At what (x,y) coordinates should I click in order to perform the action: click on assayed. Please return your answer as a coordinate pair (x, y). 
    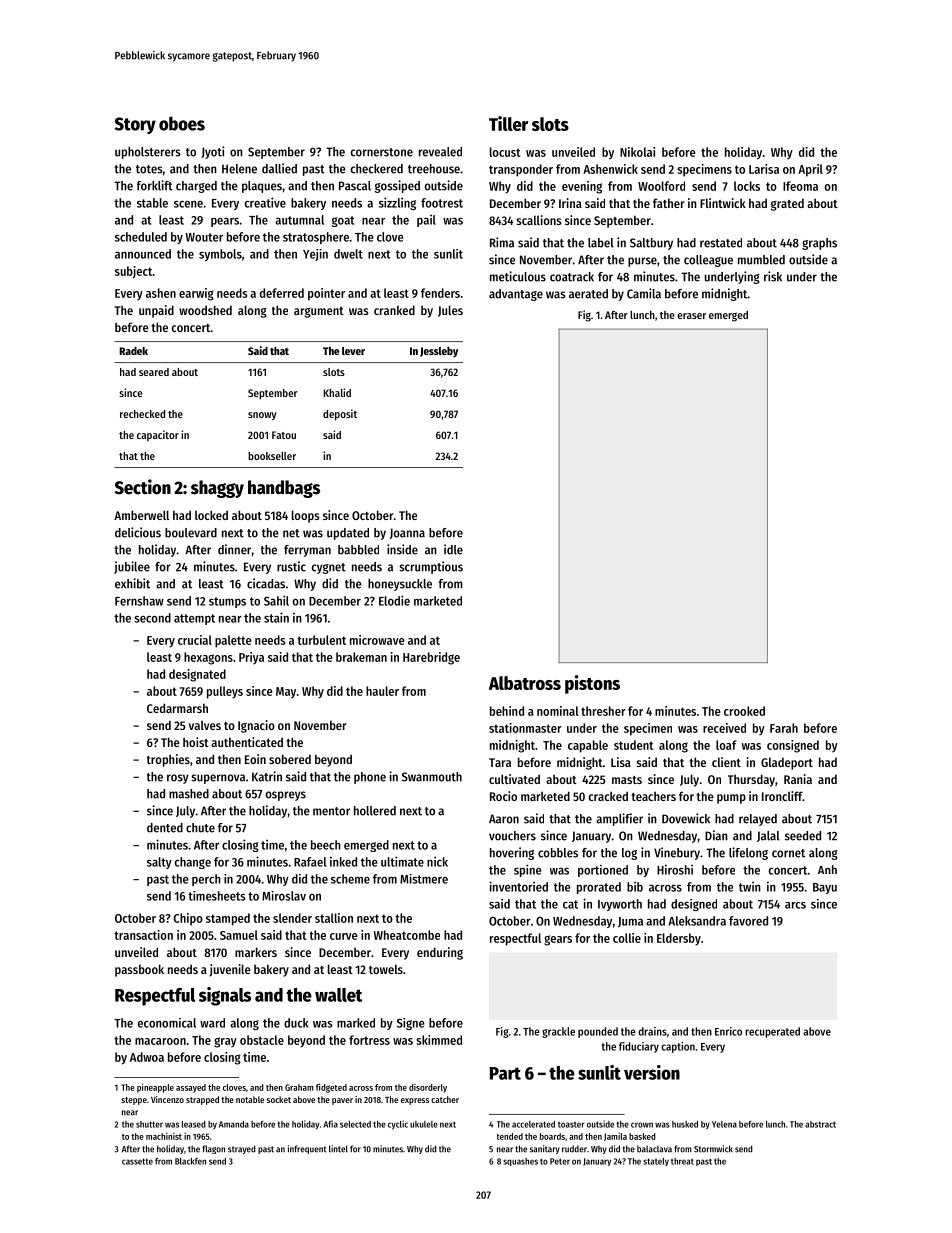
    Looking at the image, I should click on (191, 1088).
